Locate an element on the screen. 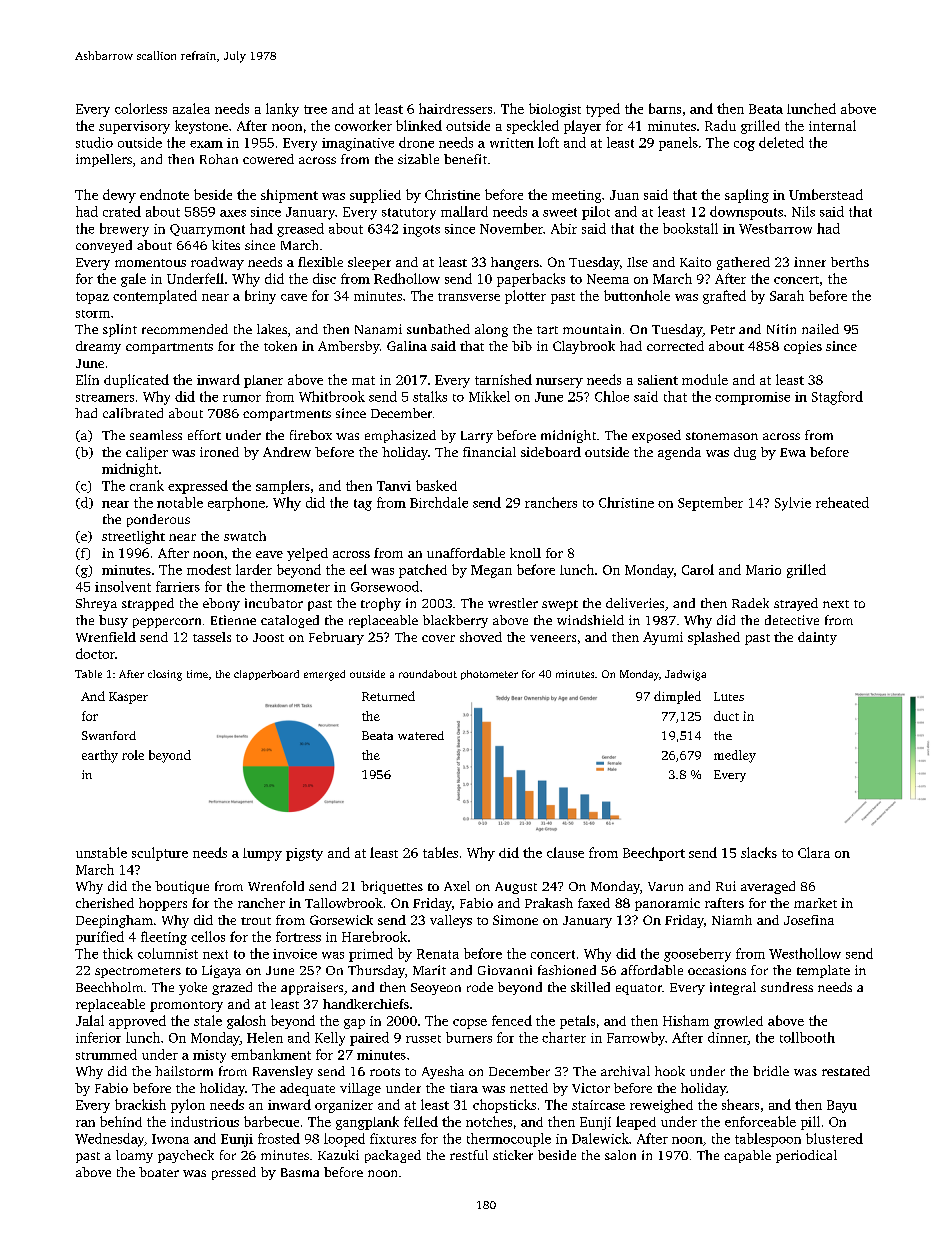 The height and width of the screenshot is (1233, 952). paycheck is located at coordinates (186, 1156).
